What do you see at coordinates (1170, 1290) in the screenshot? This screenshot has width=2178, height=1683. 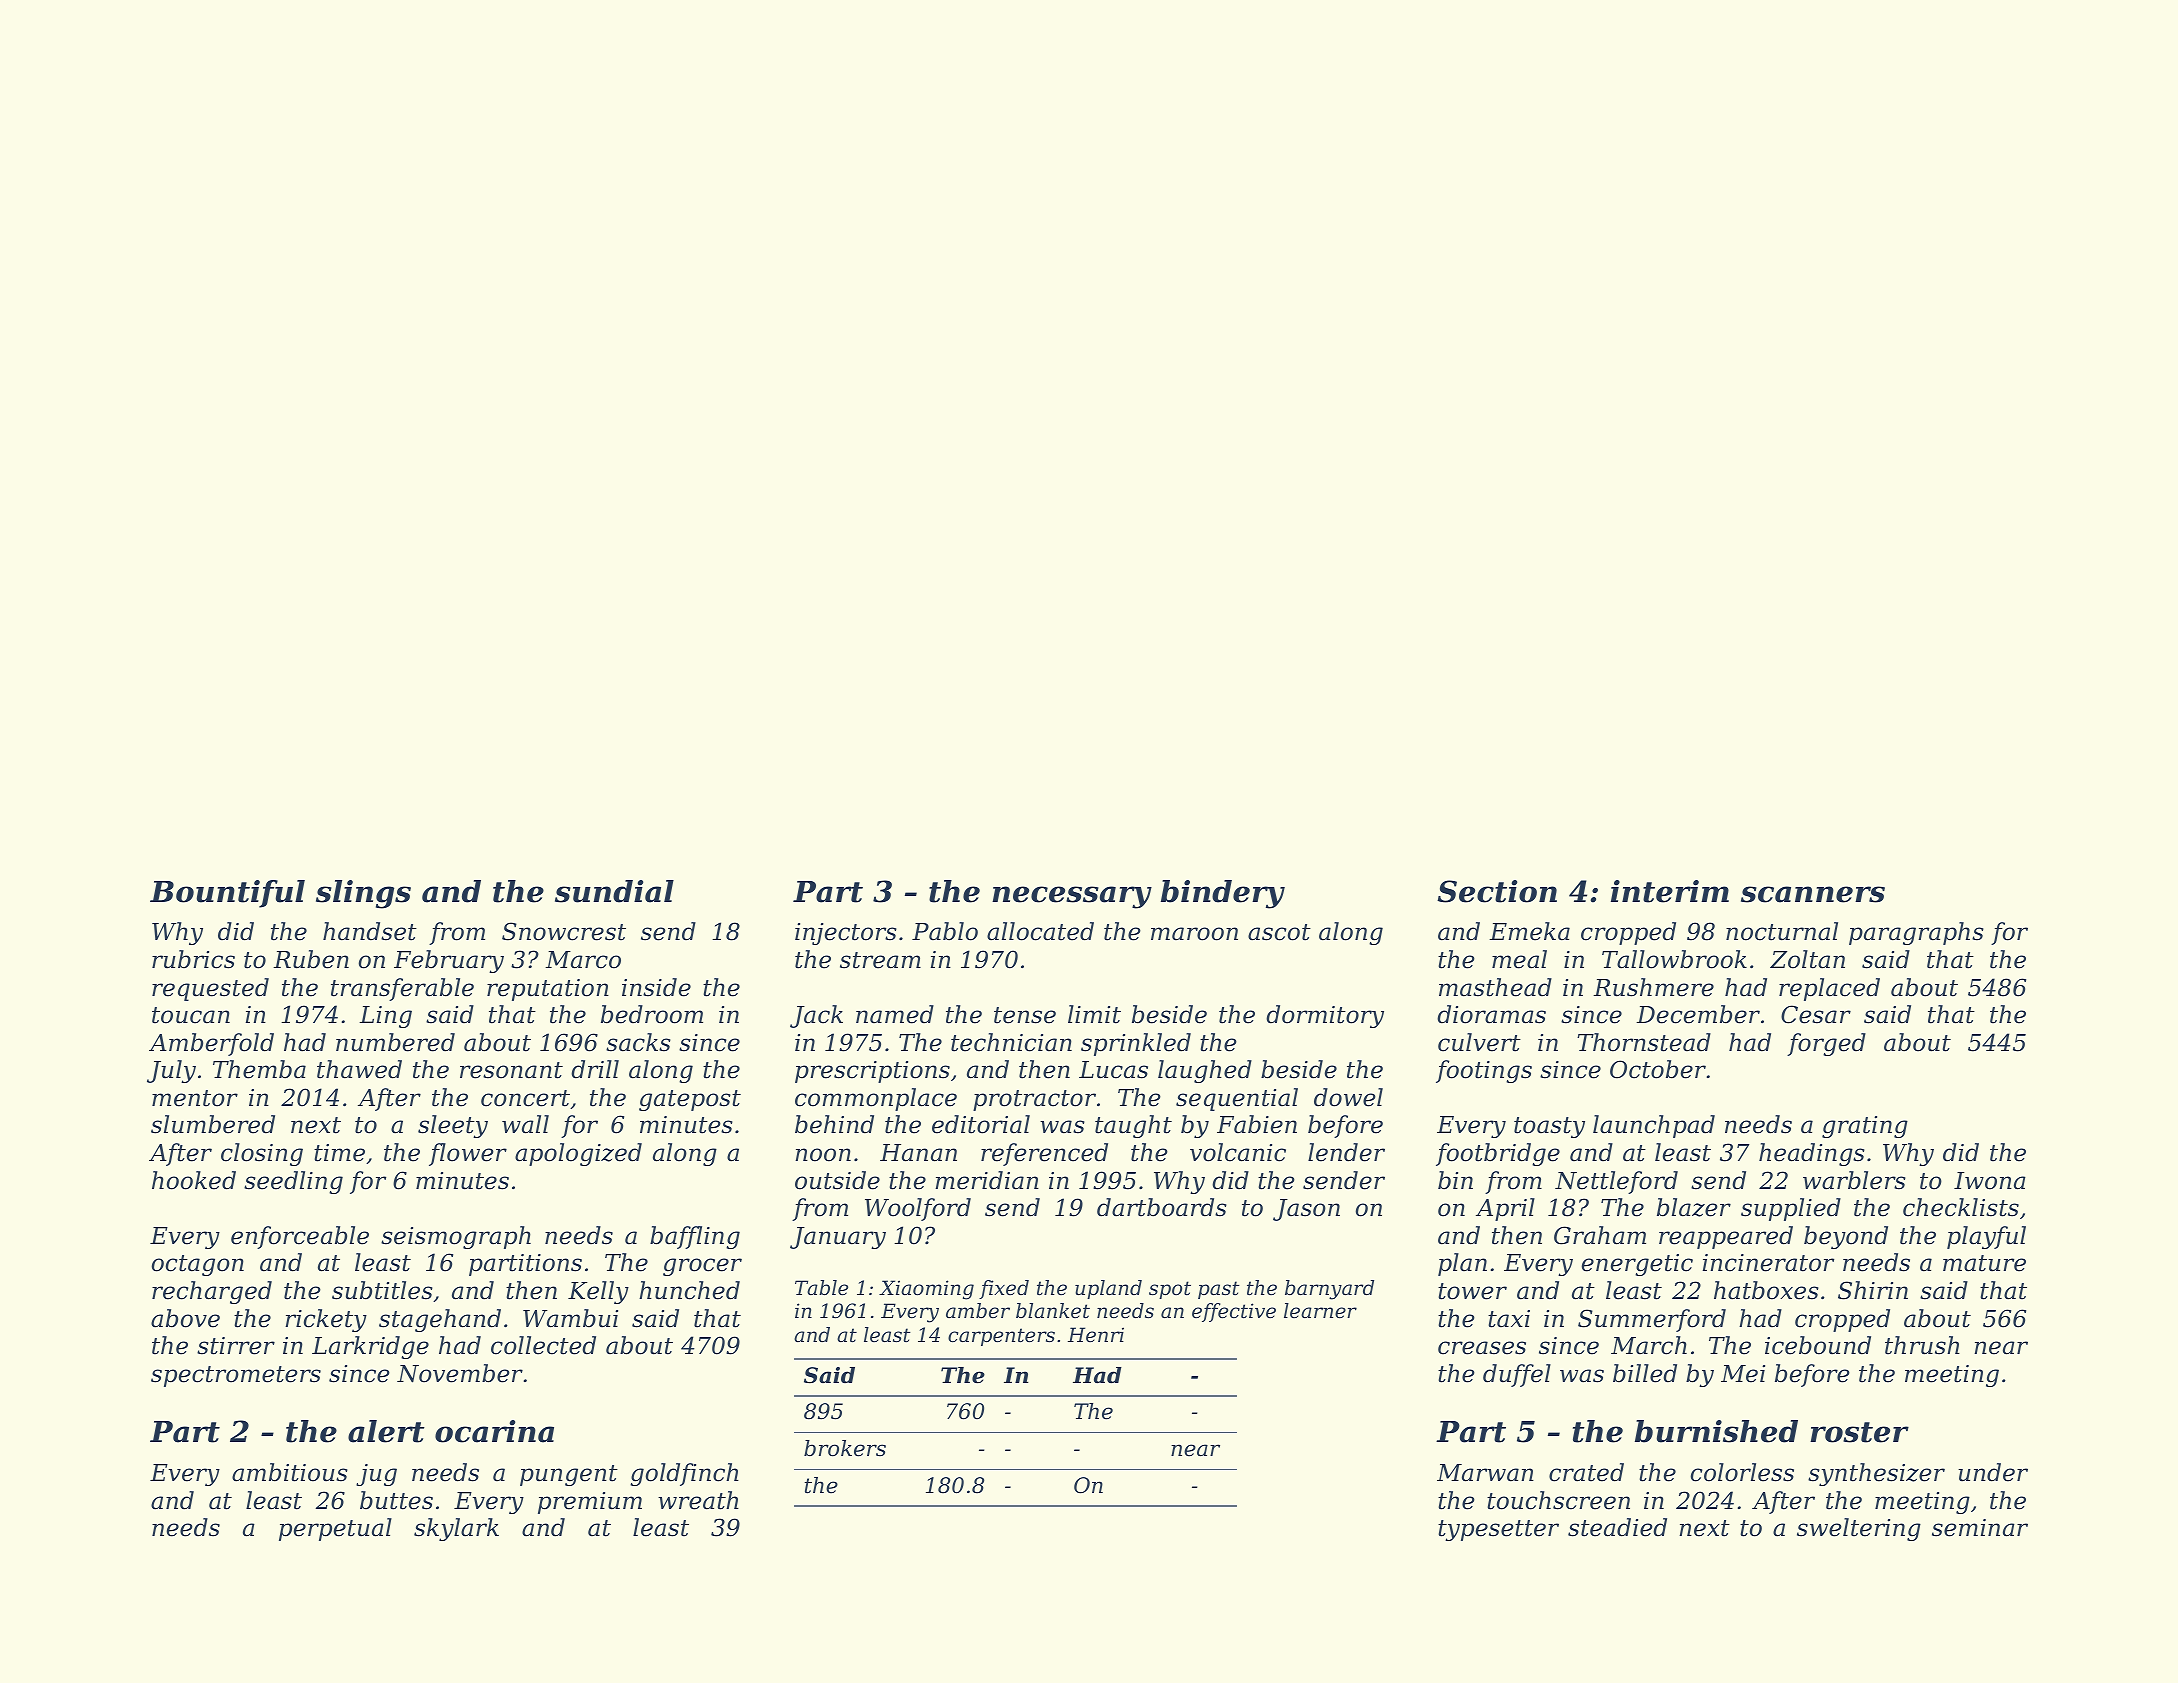 I see `spot` at bounding box center [1170, 1290].
